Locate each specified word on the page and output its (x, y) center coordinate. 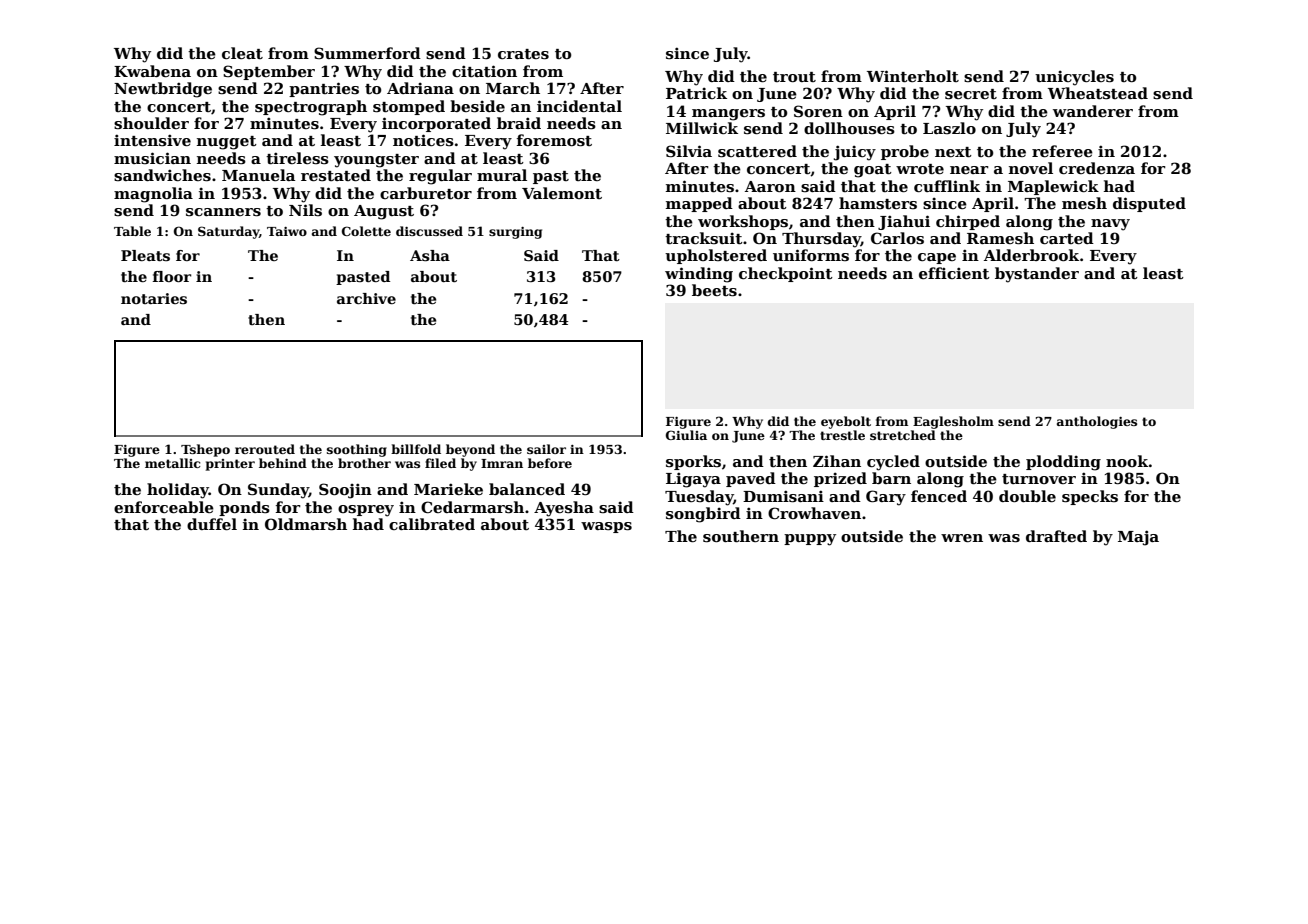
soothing (357, 450)
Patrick (696, 93)
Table (132, 231)
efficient (954, 273)
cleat (242, 53)
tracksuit (704, 238)
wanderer (1093, 111)
